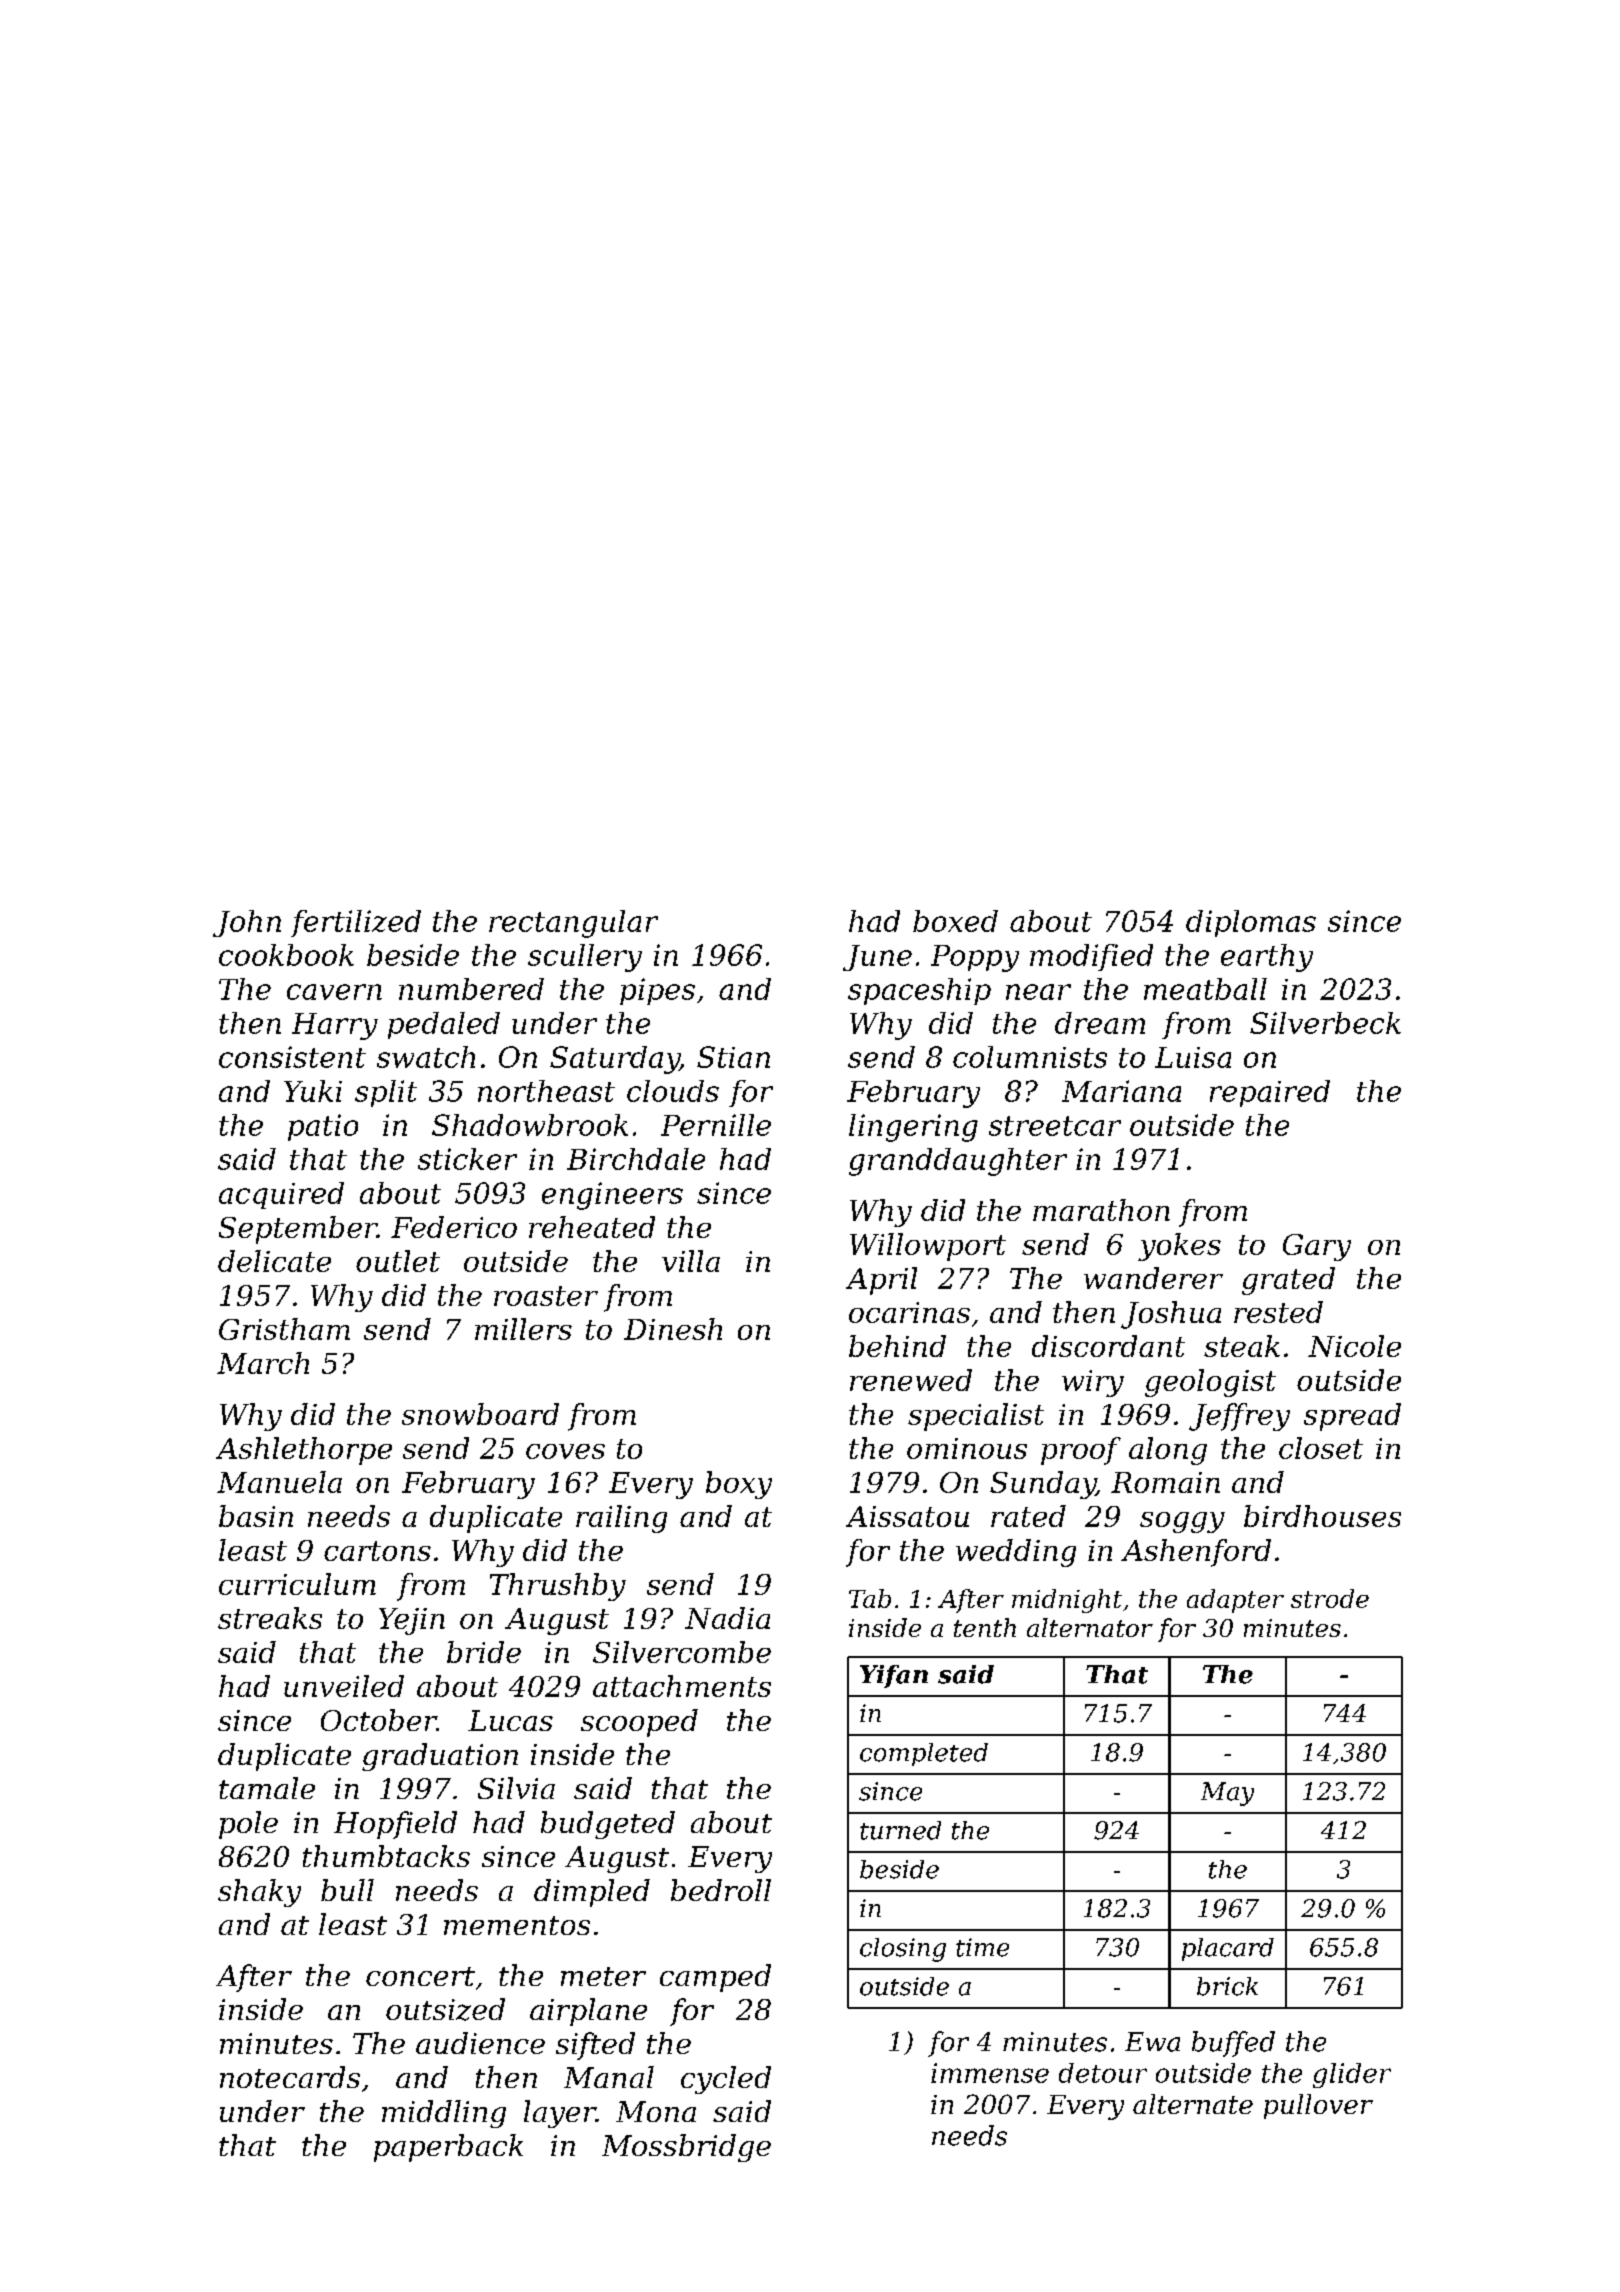  What do you see at coordinates (290, 2077) in the page?
I see `notecards` at bounding box center [290, 2077].
